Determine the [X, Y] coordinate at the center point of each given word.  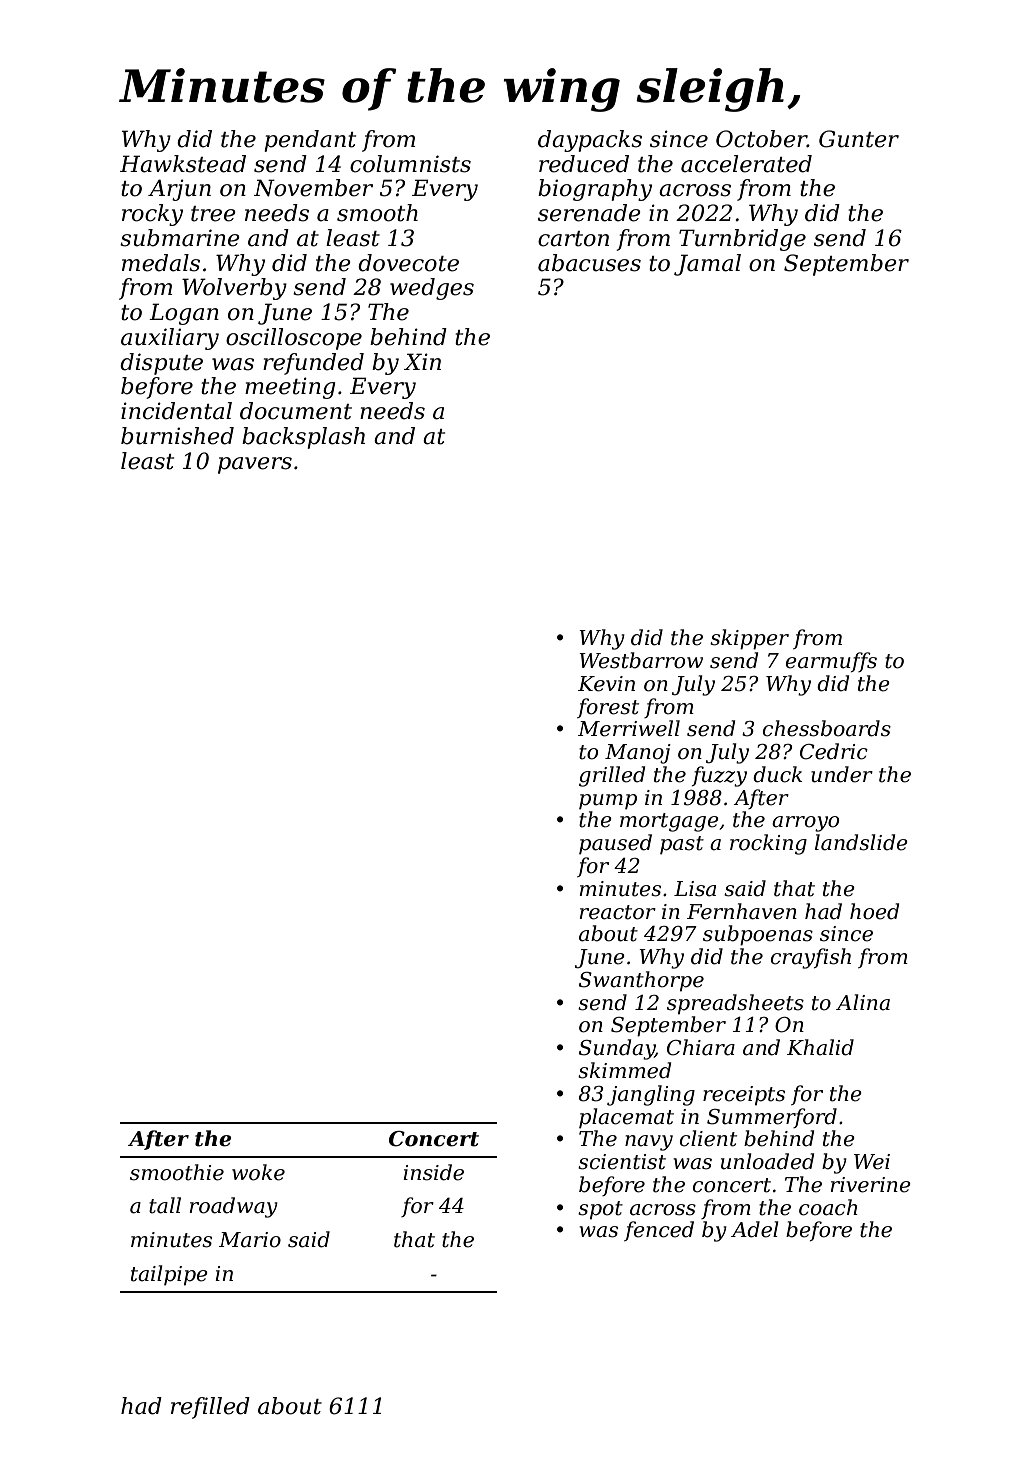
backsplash [303, 438]
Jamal [707, 265]
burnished [177, 436]
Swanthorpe [641, 981]
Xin [422, 361]
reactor [618, 912]
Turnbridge [742, 240]
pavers [255, 465]
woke [258, 1172]
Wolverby [234, 289]
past [682, 845]
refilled [210, 1408]
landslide [861, 842]
